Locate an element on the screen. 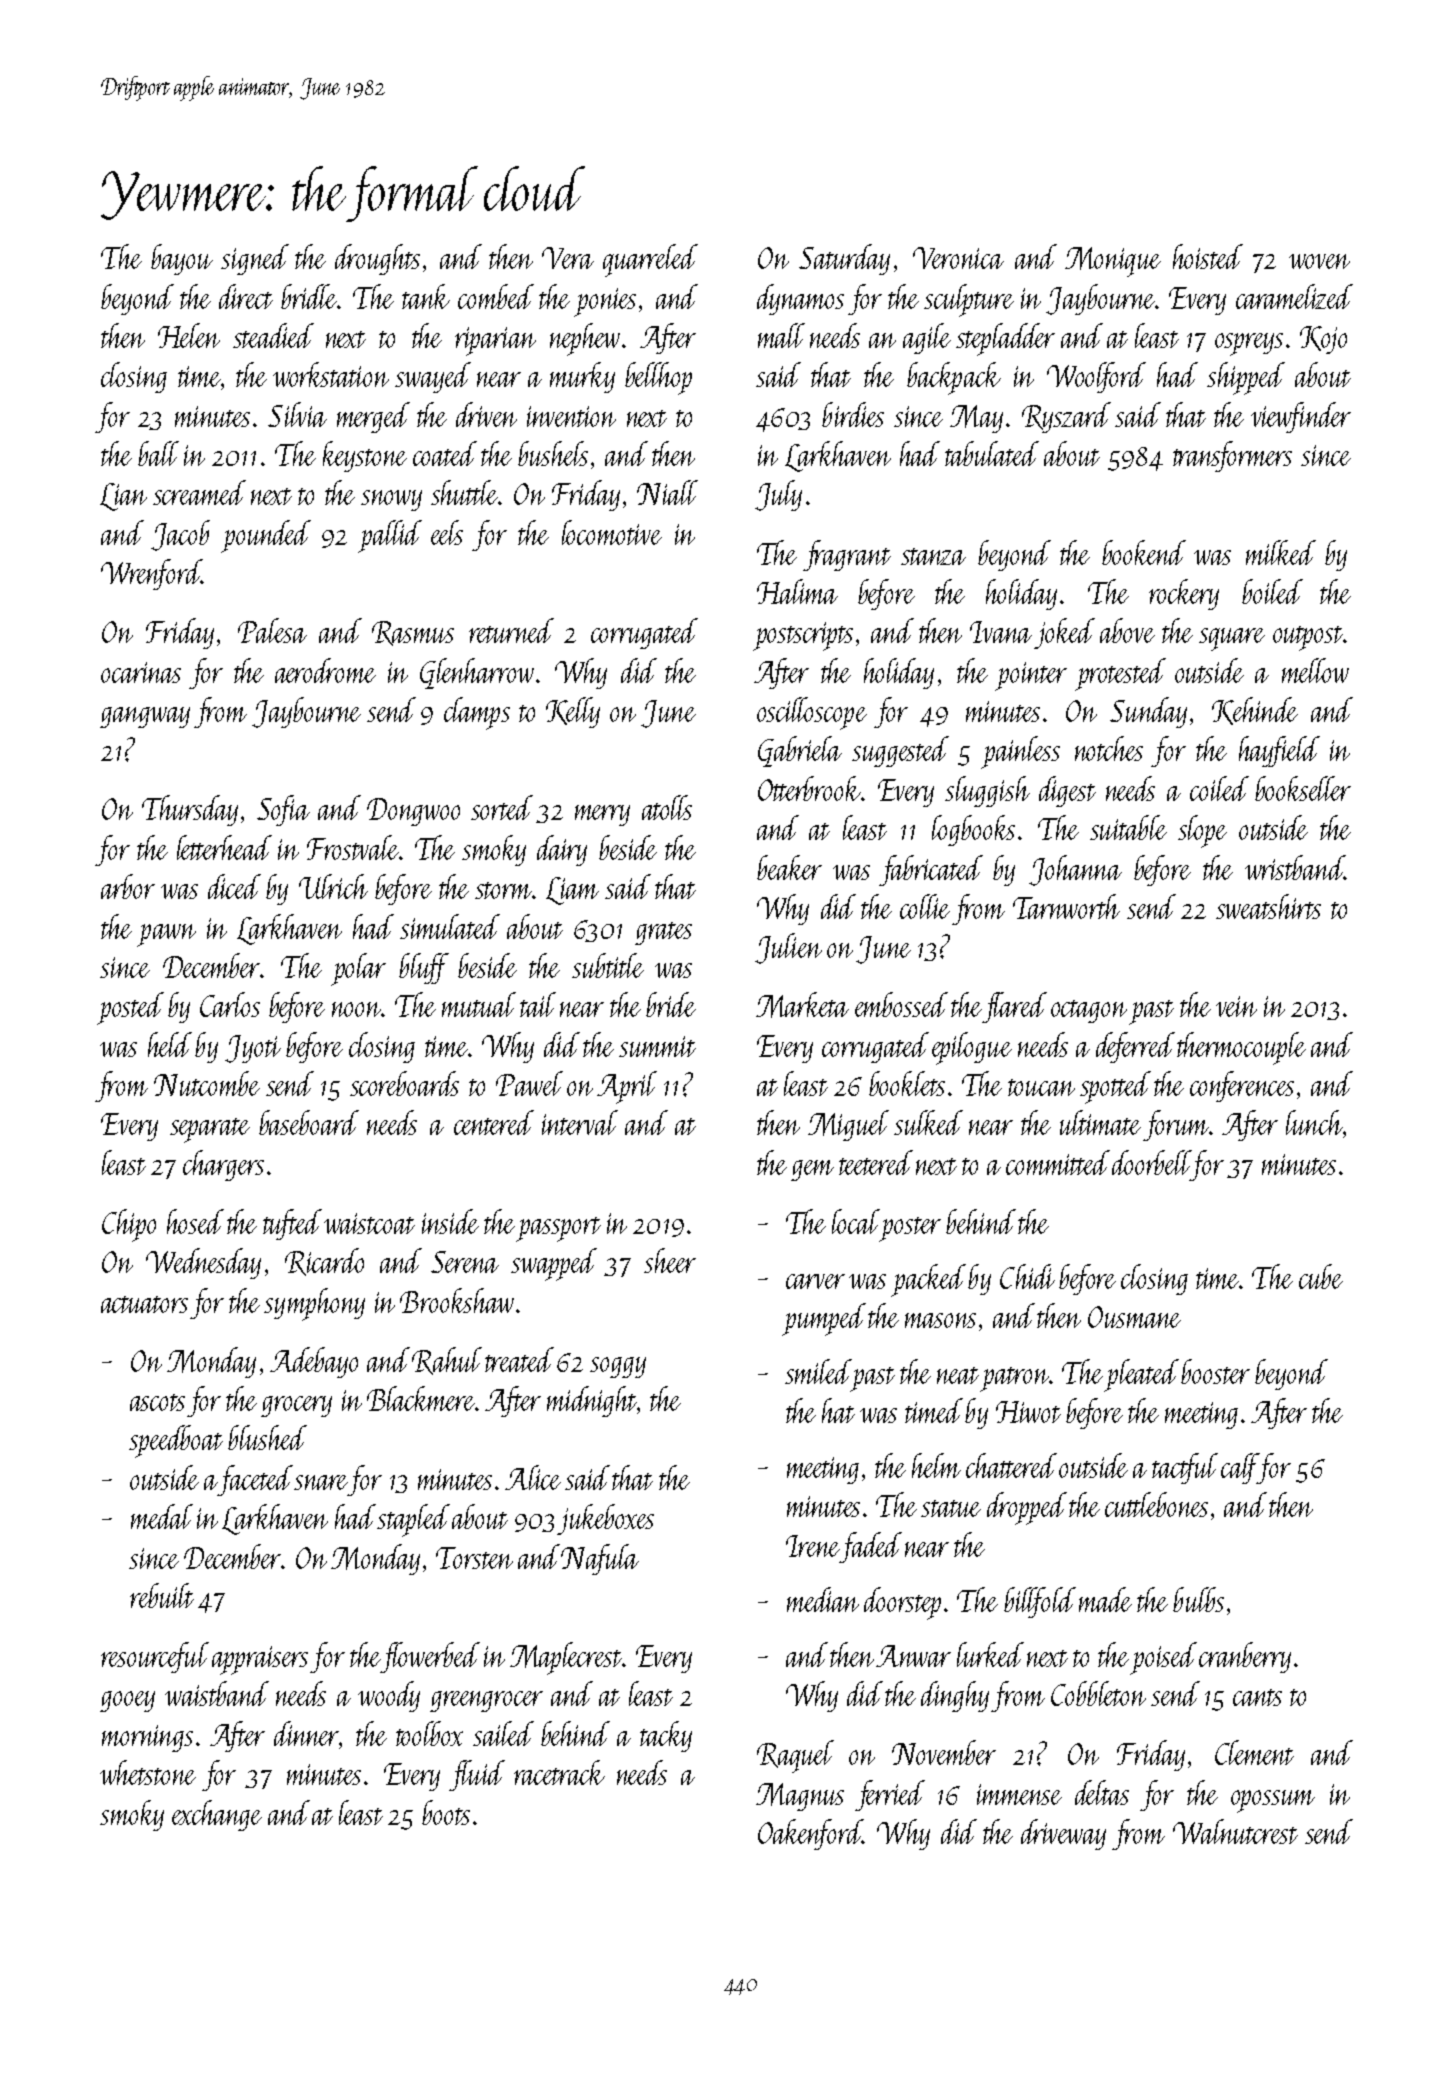 This screenshot has height=2100, width=1450. Chidi is located at coordinates (1027, 1276).
